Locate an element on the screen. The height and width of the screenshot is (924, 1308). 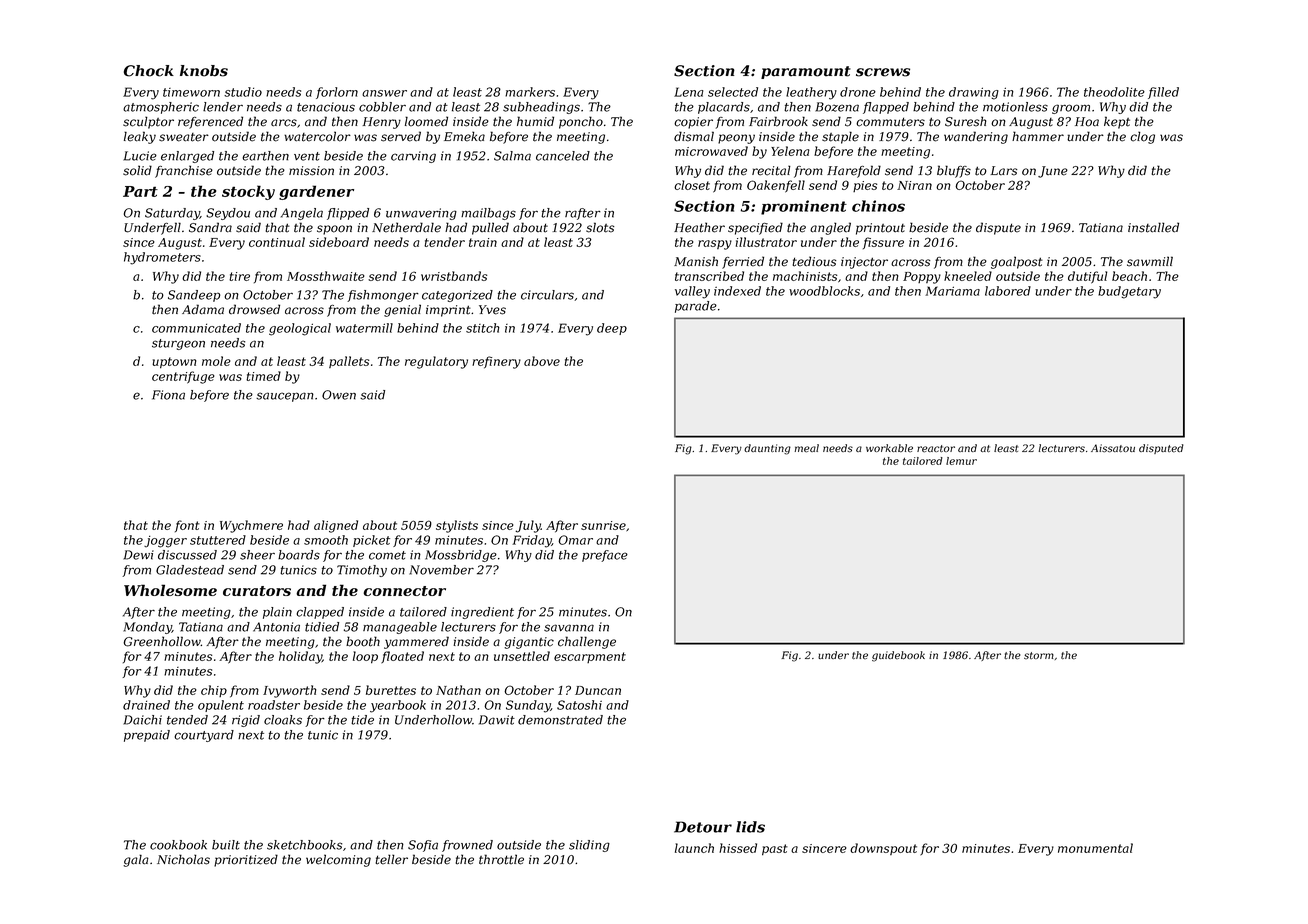
markers is located at coordinates (530, 92).
